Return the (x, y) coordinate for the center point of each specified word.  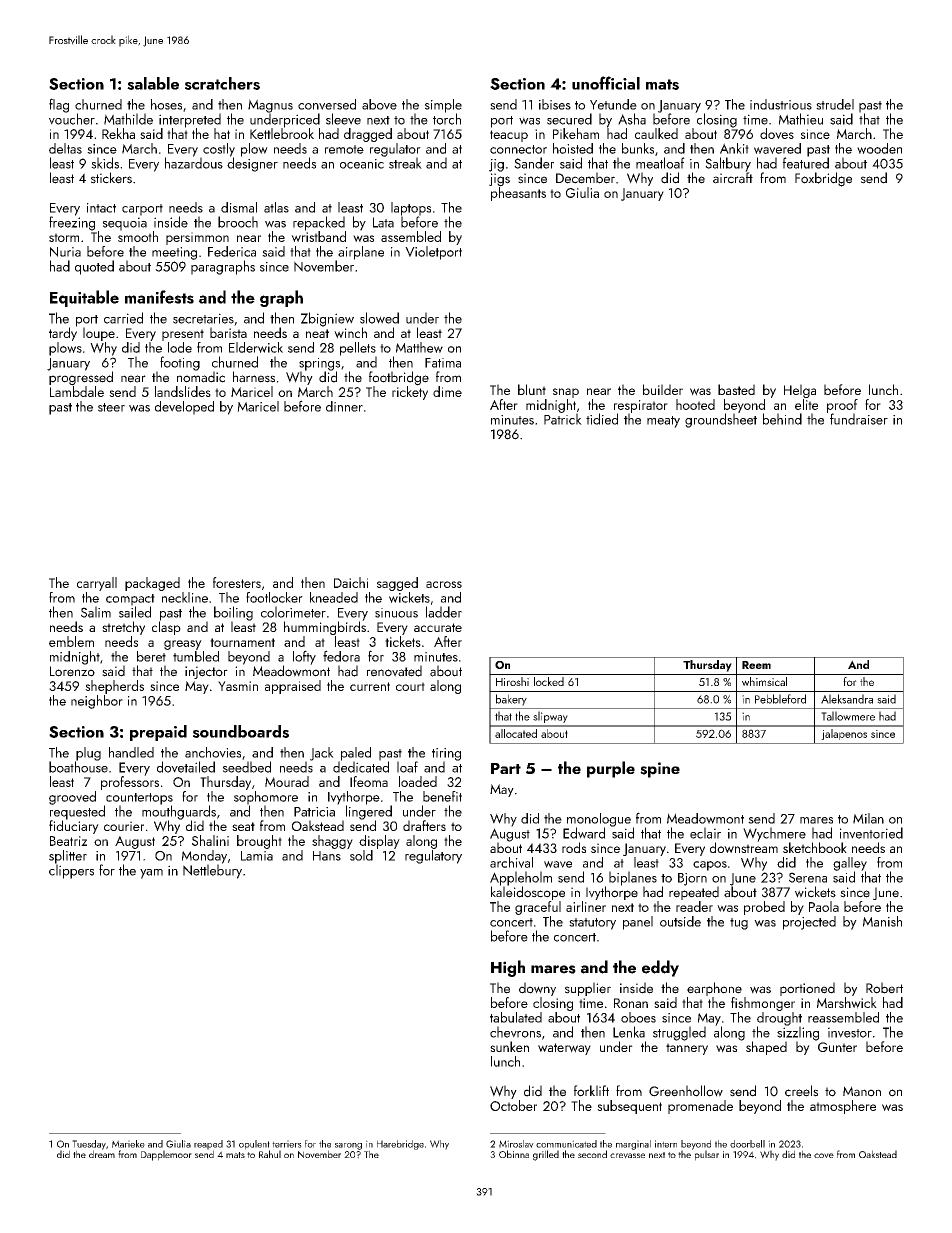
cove (824, 1155)
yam (151, 874)
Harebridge (400, 1145)
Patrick (563, 419)
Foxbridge (823, 179)
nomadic (201, 377)
